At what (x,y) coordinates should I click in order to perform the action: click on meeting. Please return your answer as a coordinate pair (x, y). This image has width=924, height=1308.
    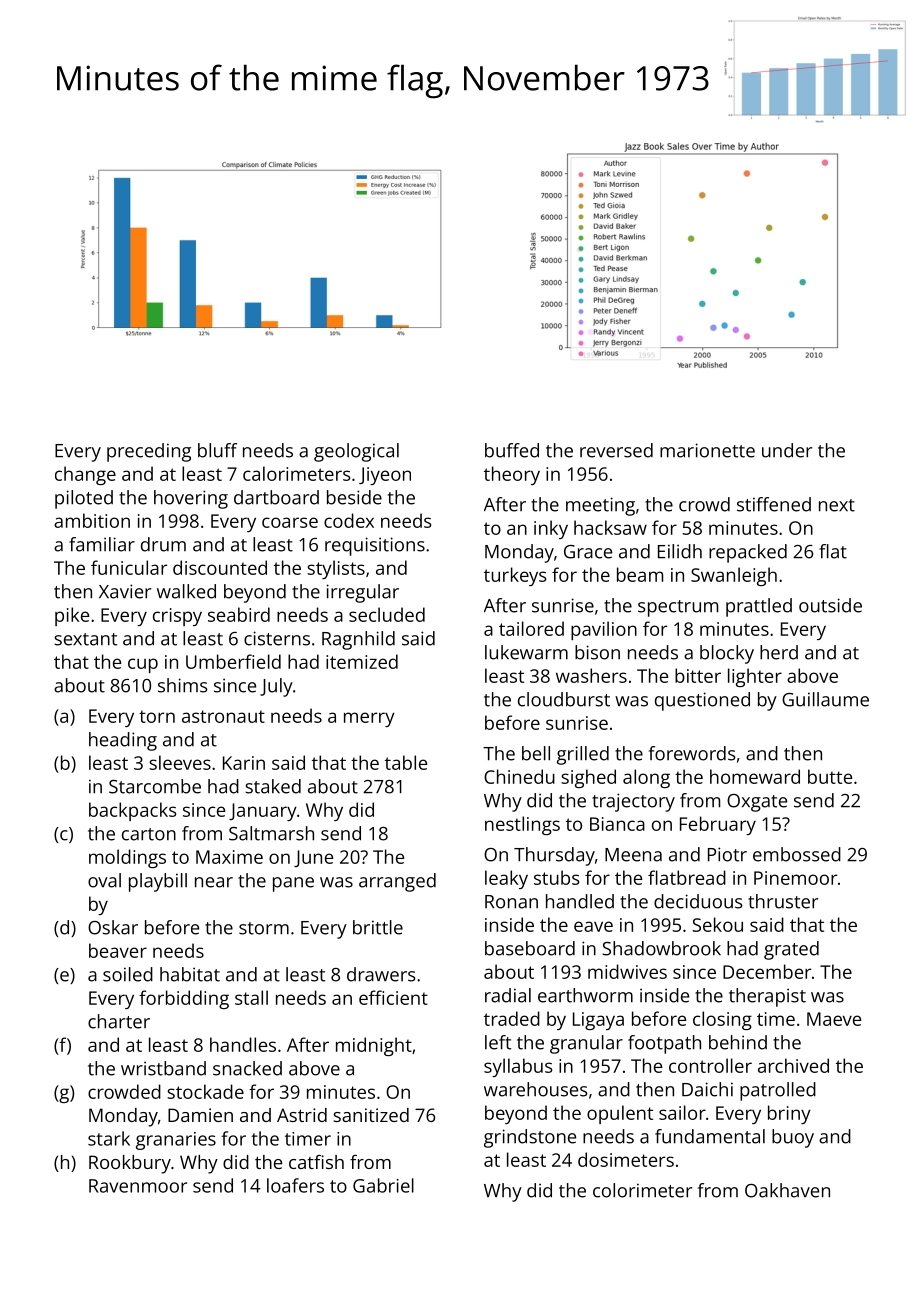
    Looking at the image, I should click on (600, 506).
